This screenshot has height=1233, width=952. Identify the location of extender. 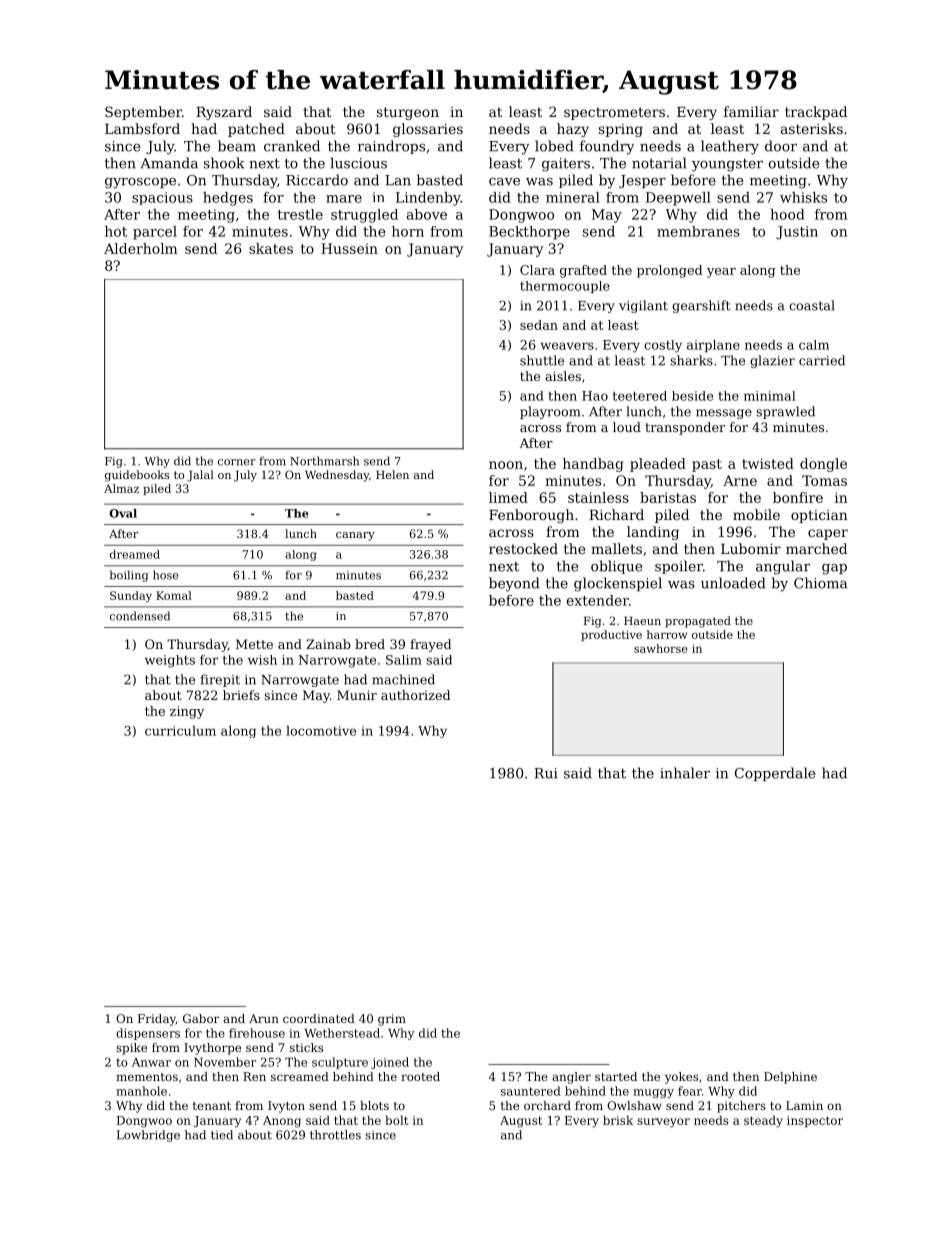
(598, 600).
